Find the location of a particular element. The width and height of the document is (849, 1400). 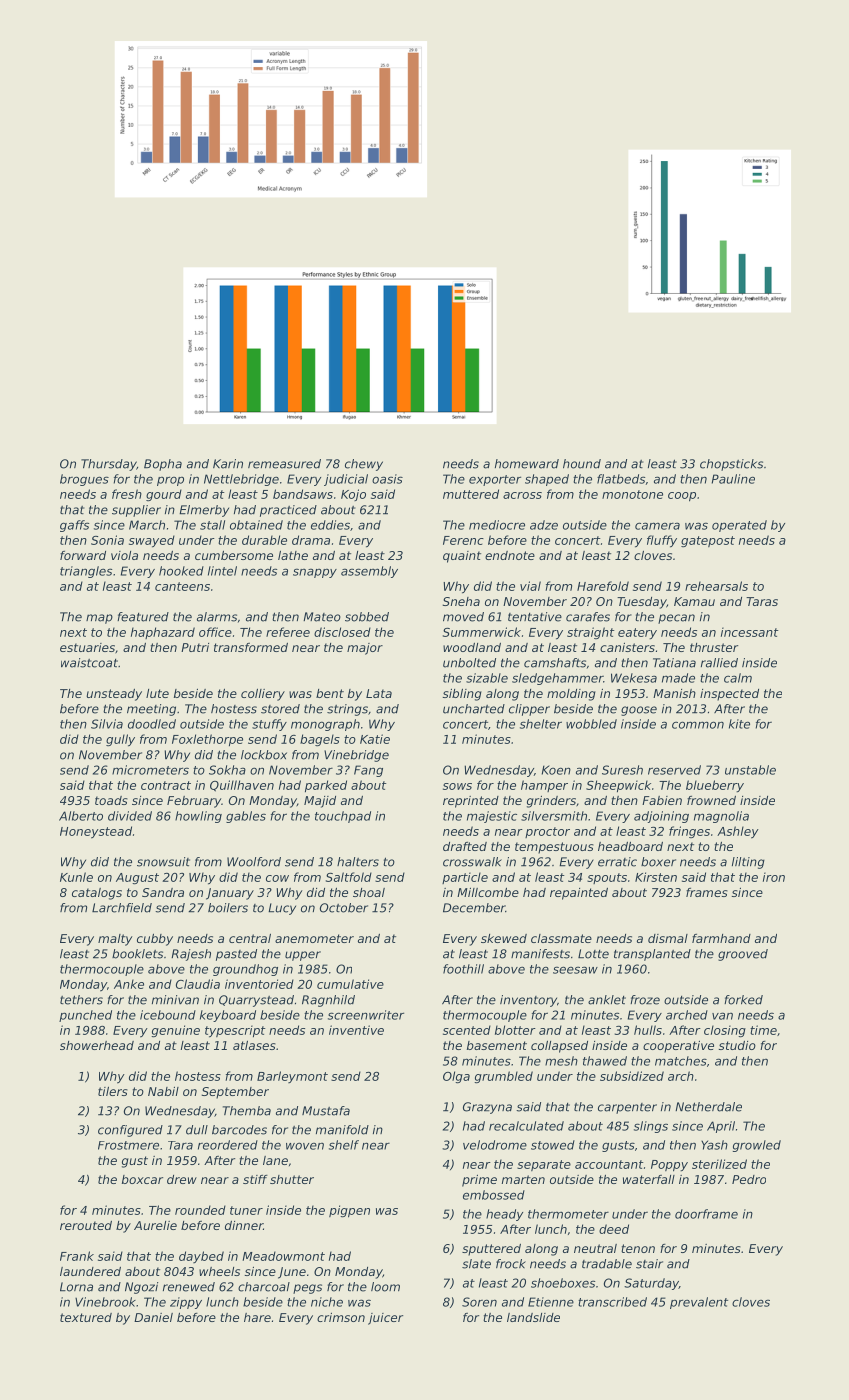

referee is located at coordinates (288, 632).
